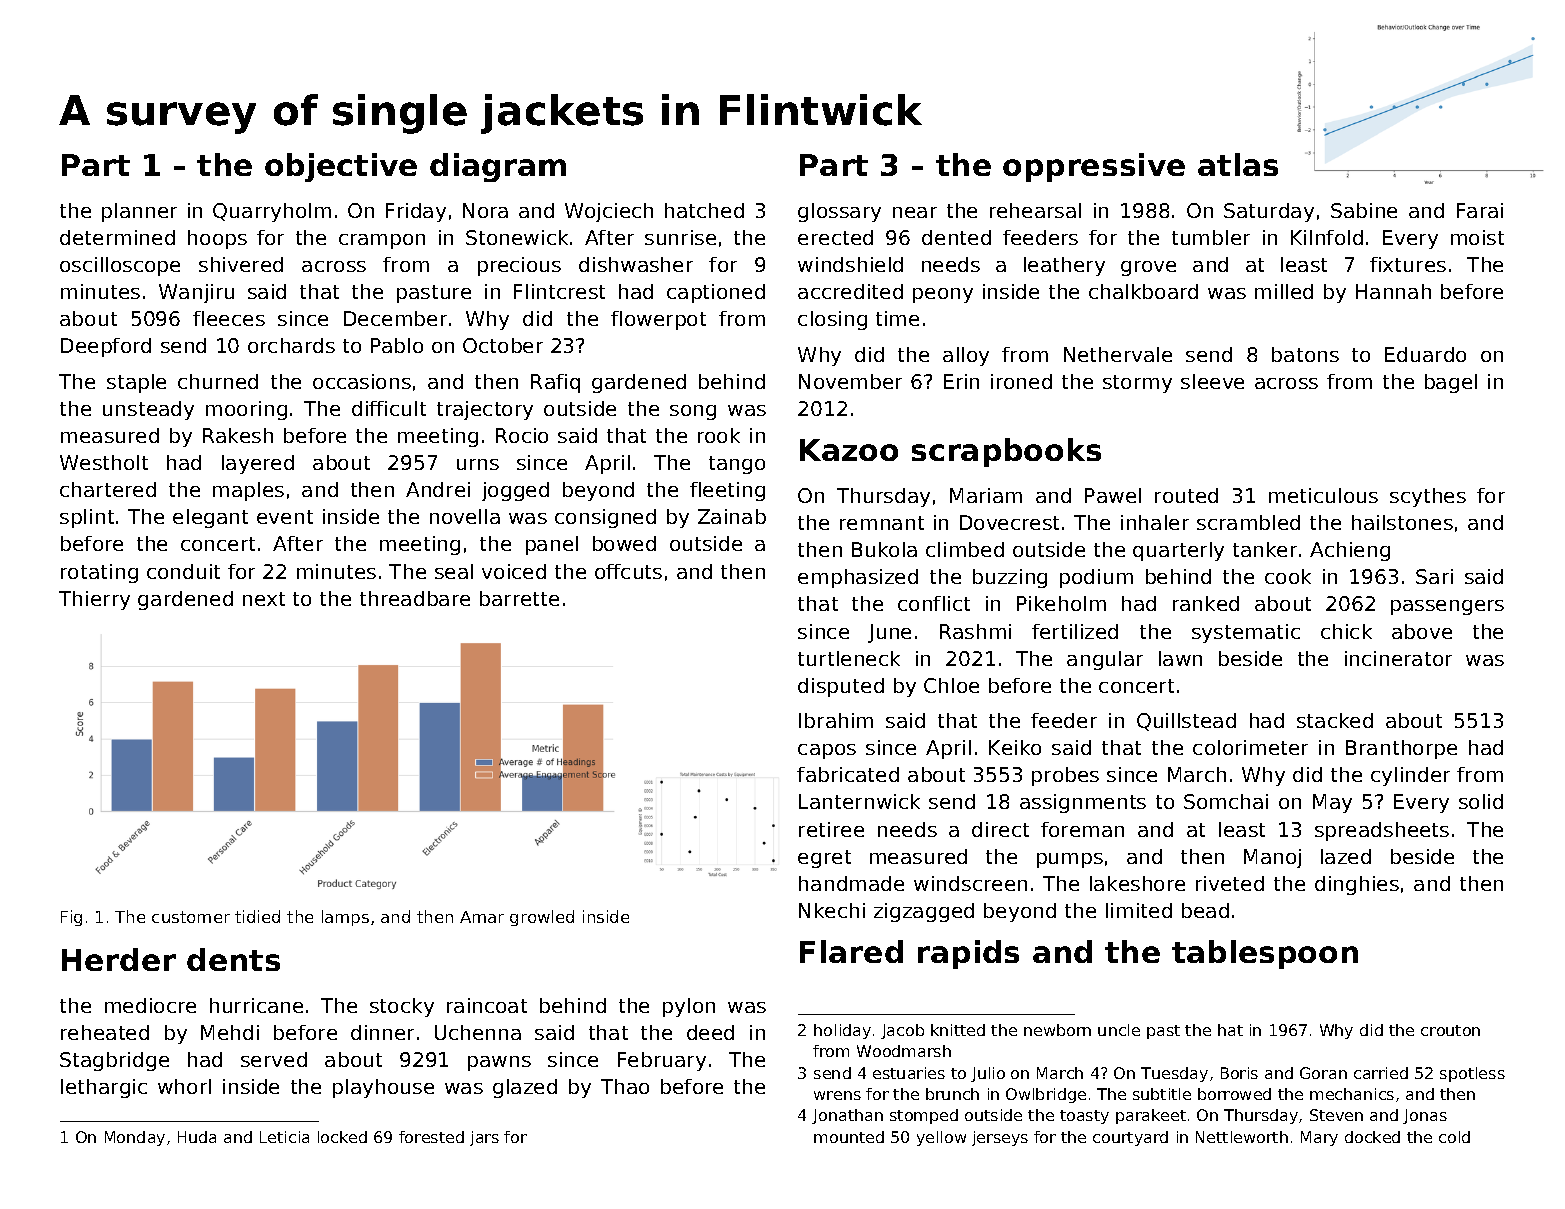 The image size is (1565, 1209). Describe the element at coordinates (1238, 164) in the screenshot. I see `atlas` at that location.
